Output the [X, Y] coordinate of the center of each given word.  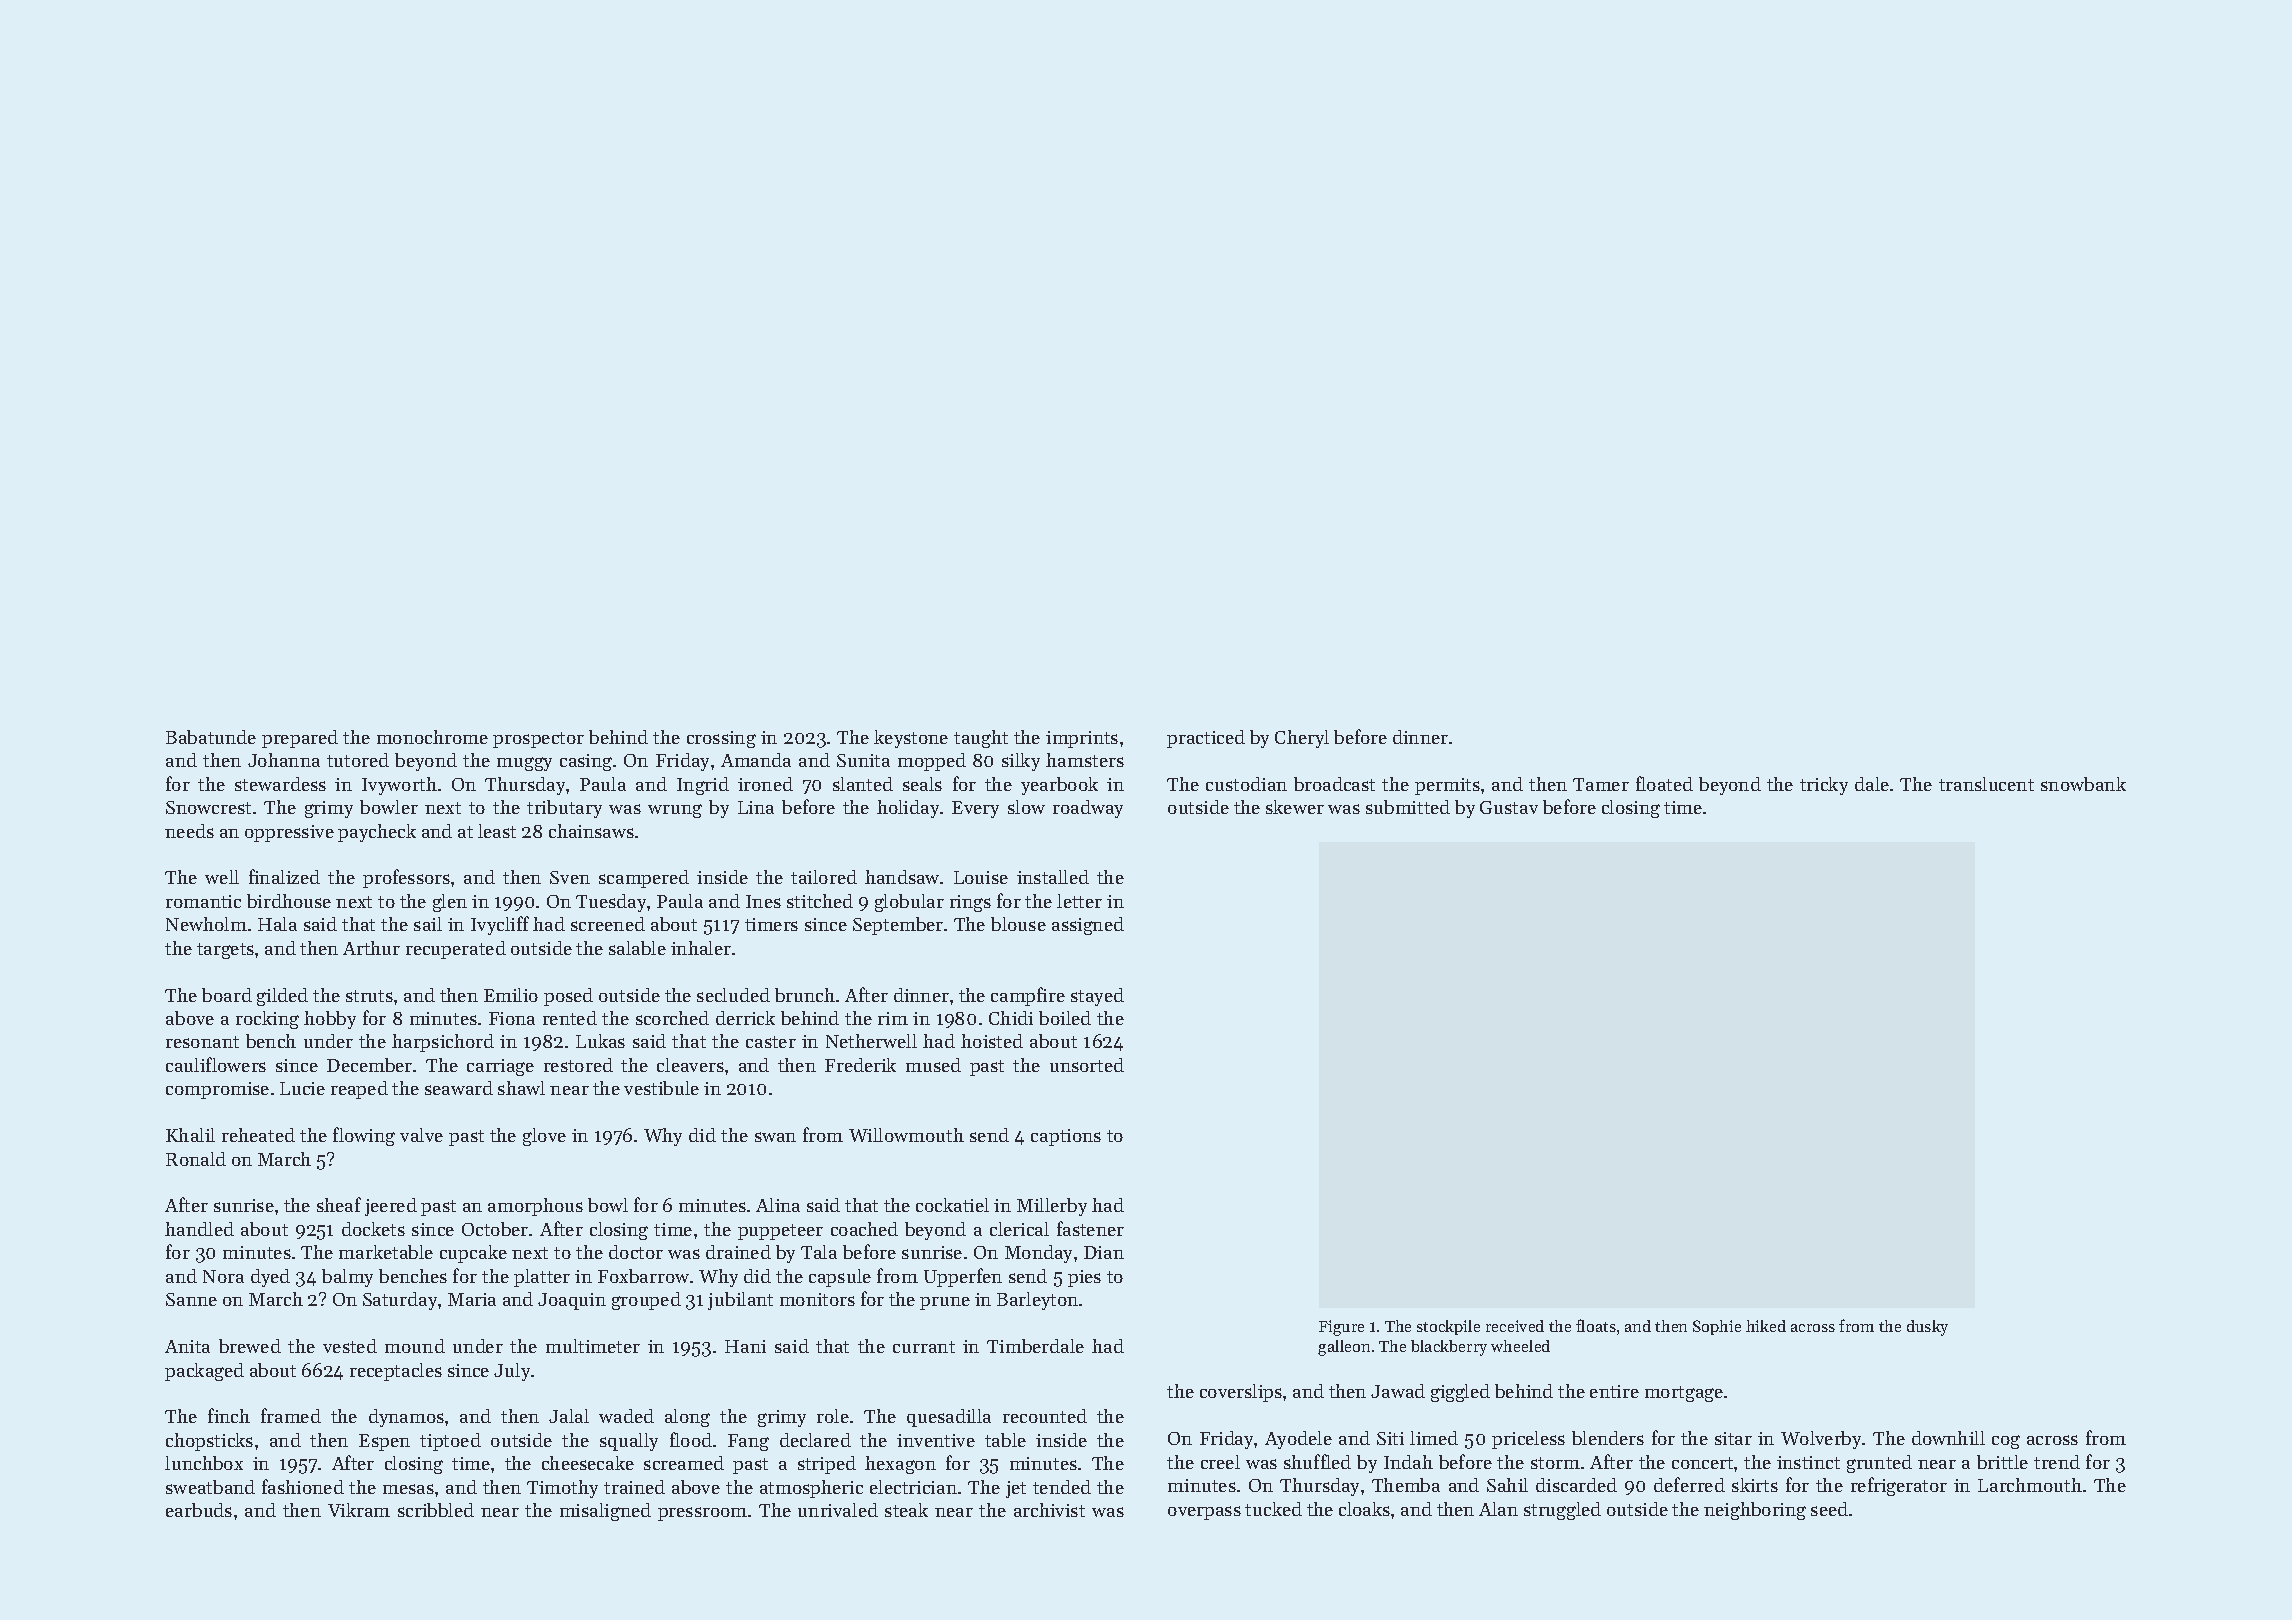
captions [1066, 1137]
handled [199, 1229]
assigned [1088, 926]
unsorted [1087, 1065]
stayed [1097, 997]
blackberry [1449, 1348]
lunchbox [204, 1463]
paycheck [377, 833]
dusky [1927, 1328]
